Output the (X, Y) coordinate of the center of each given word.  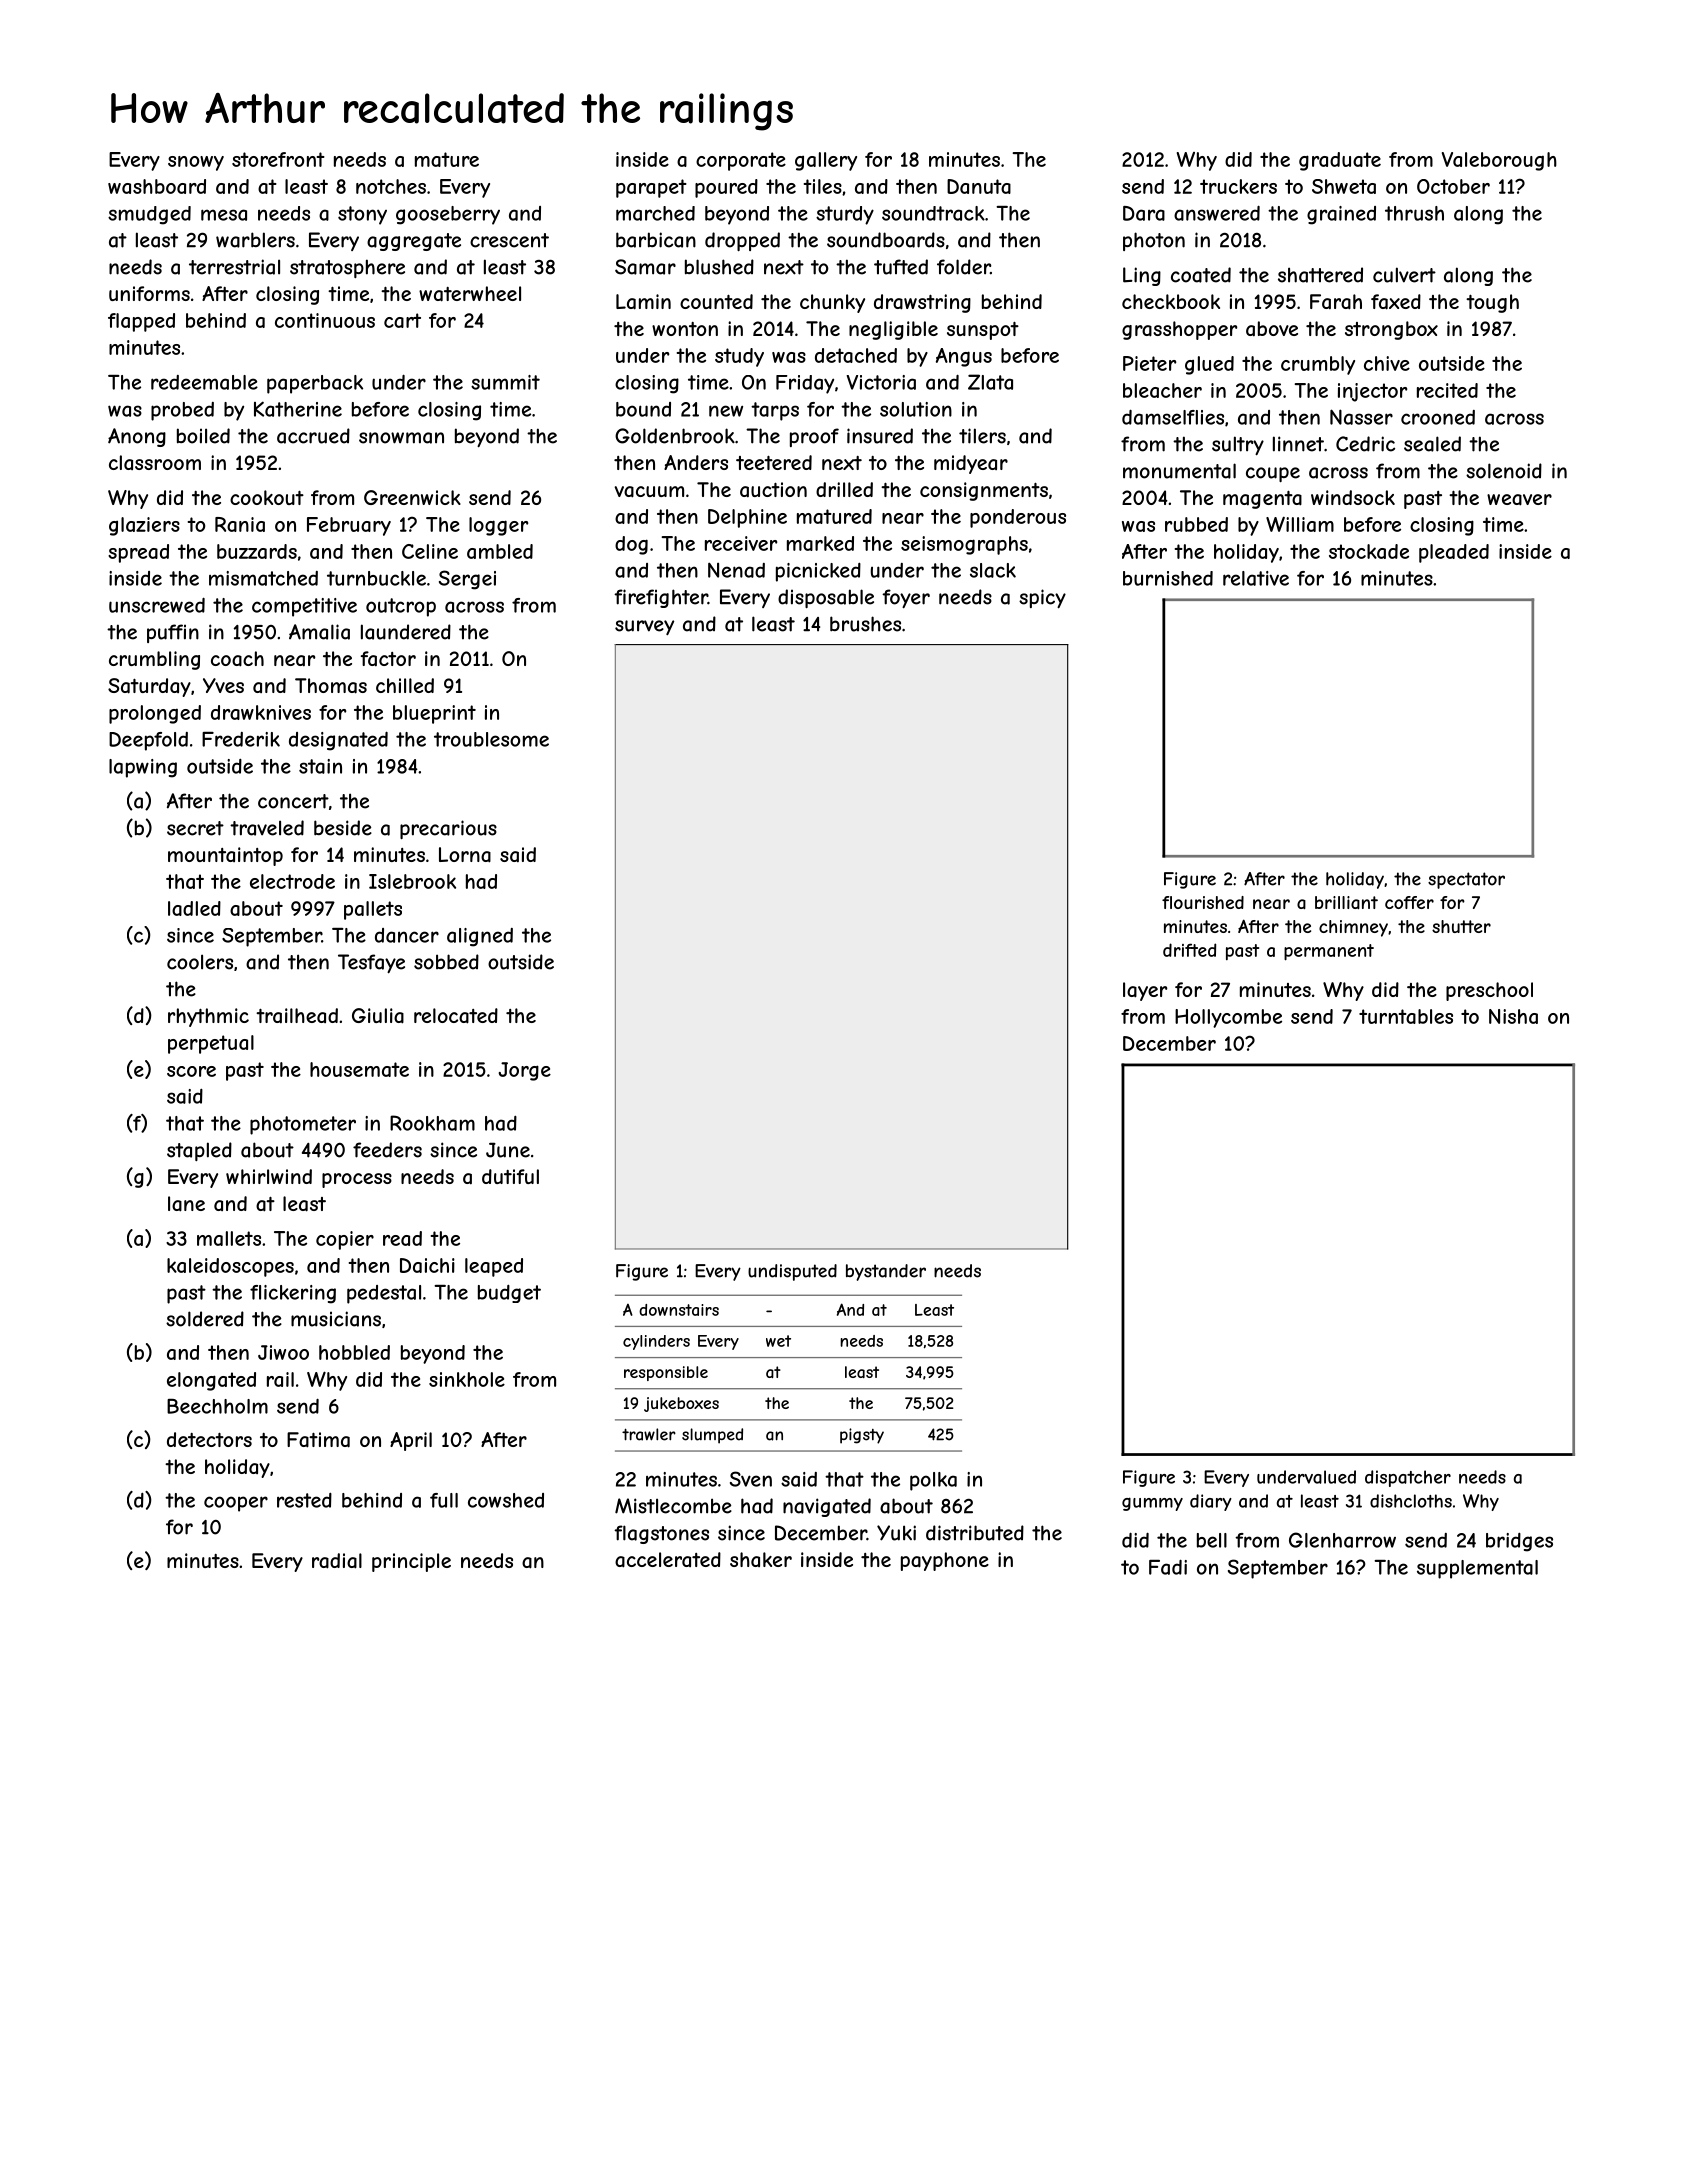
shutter (1461, 926)
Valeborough (1499, 161)
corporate (741, 161)
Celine (430, 551)
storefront (278, 159)
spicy (1042, 598)
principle (411, 1562)
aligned (480, 937)
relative (1256, 578)
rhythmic (208, 1017)
